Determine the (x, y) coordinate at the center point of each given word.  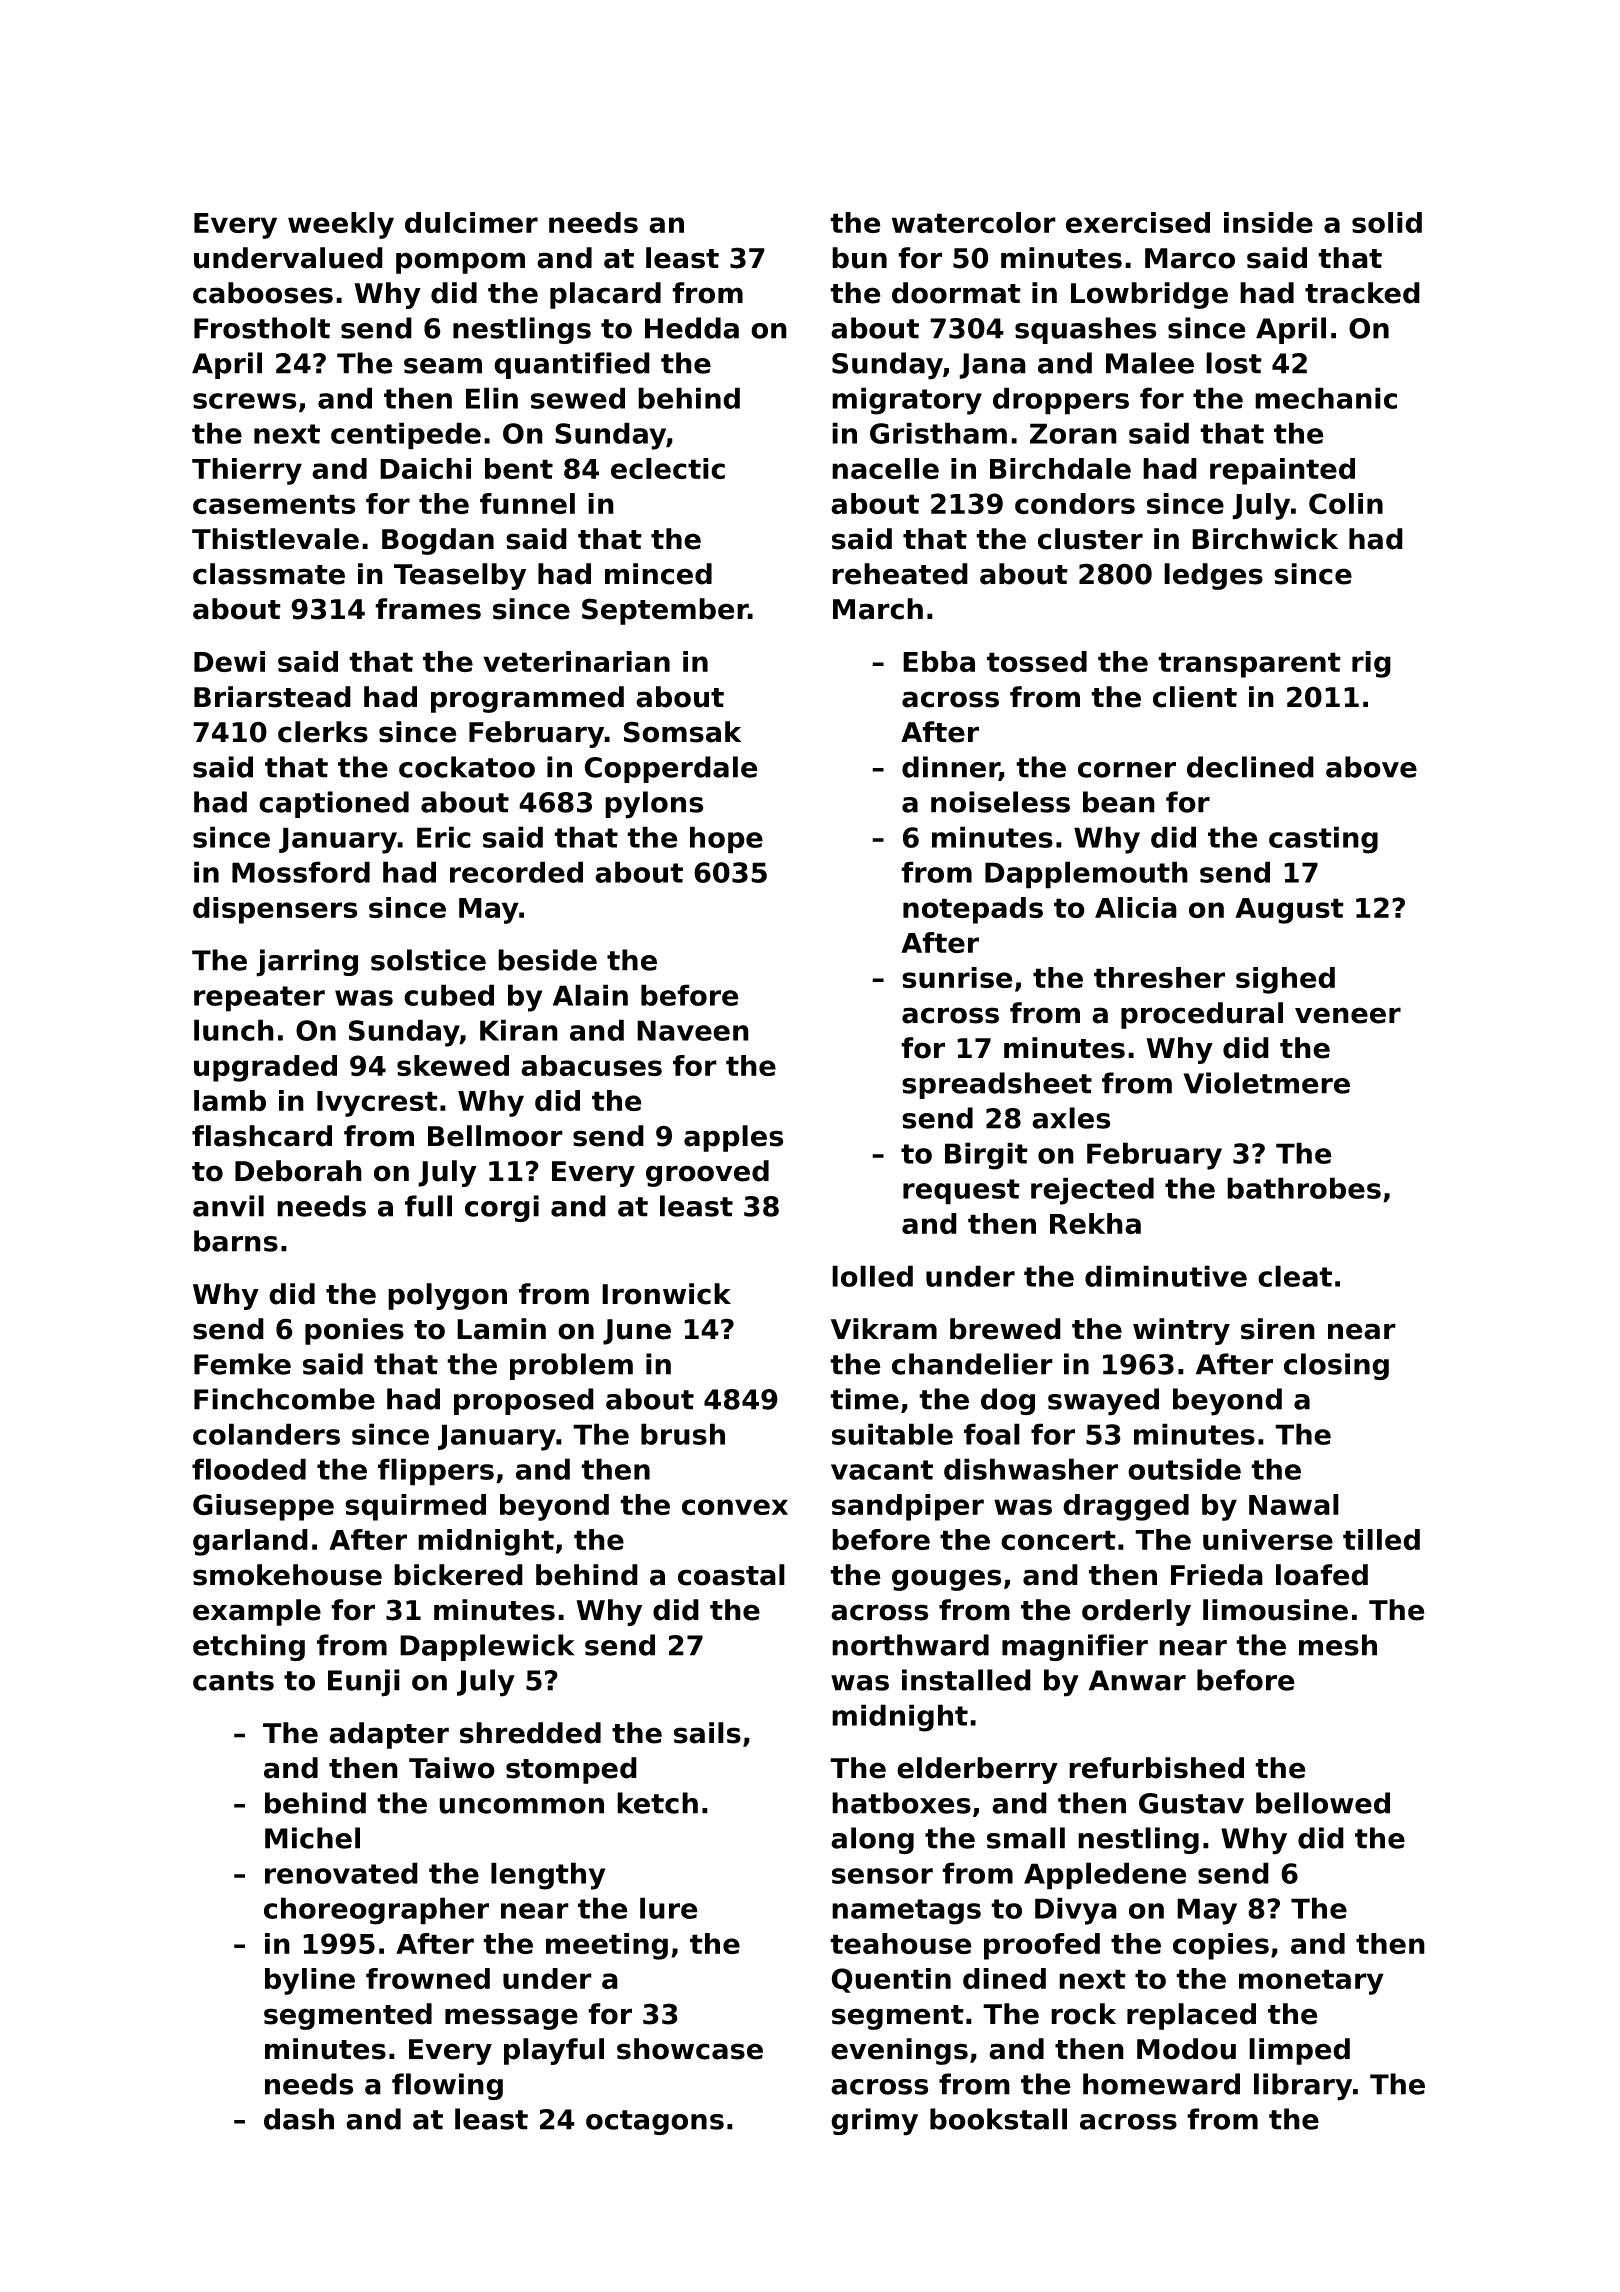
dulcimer (471, 223)
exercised (1138, 223)
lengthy (548, 1876)
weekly (341, 225)
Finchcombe (284, 1399)
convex (735, 1507)
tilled (1381, 1540)
